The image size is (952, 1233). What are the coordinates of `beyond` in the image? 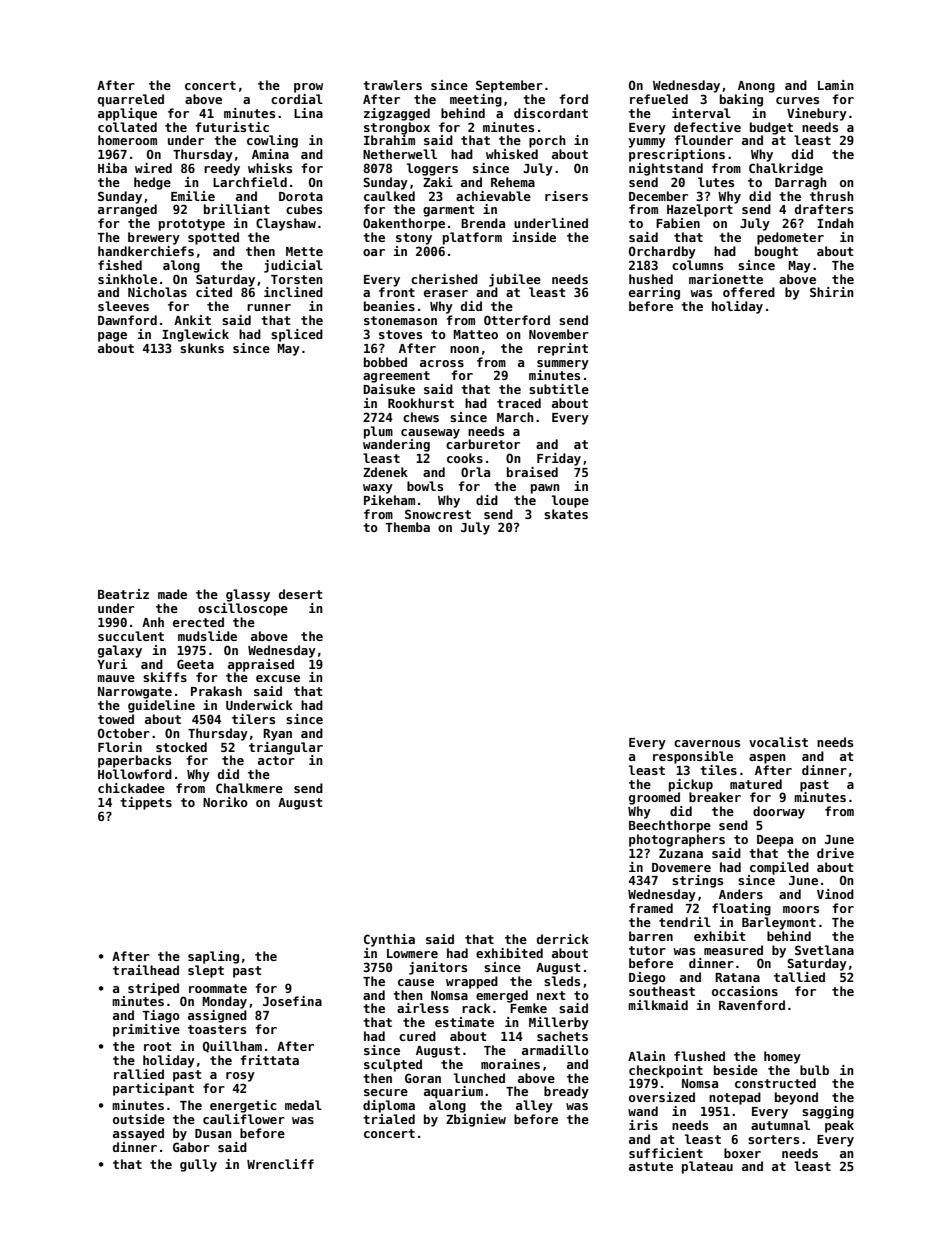 It's located at (796, 1098).
